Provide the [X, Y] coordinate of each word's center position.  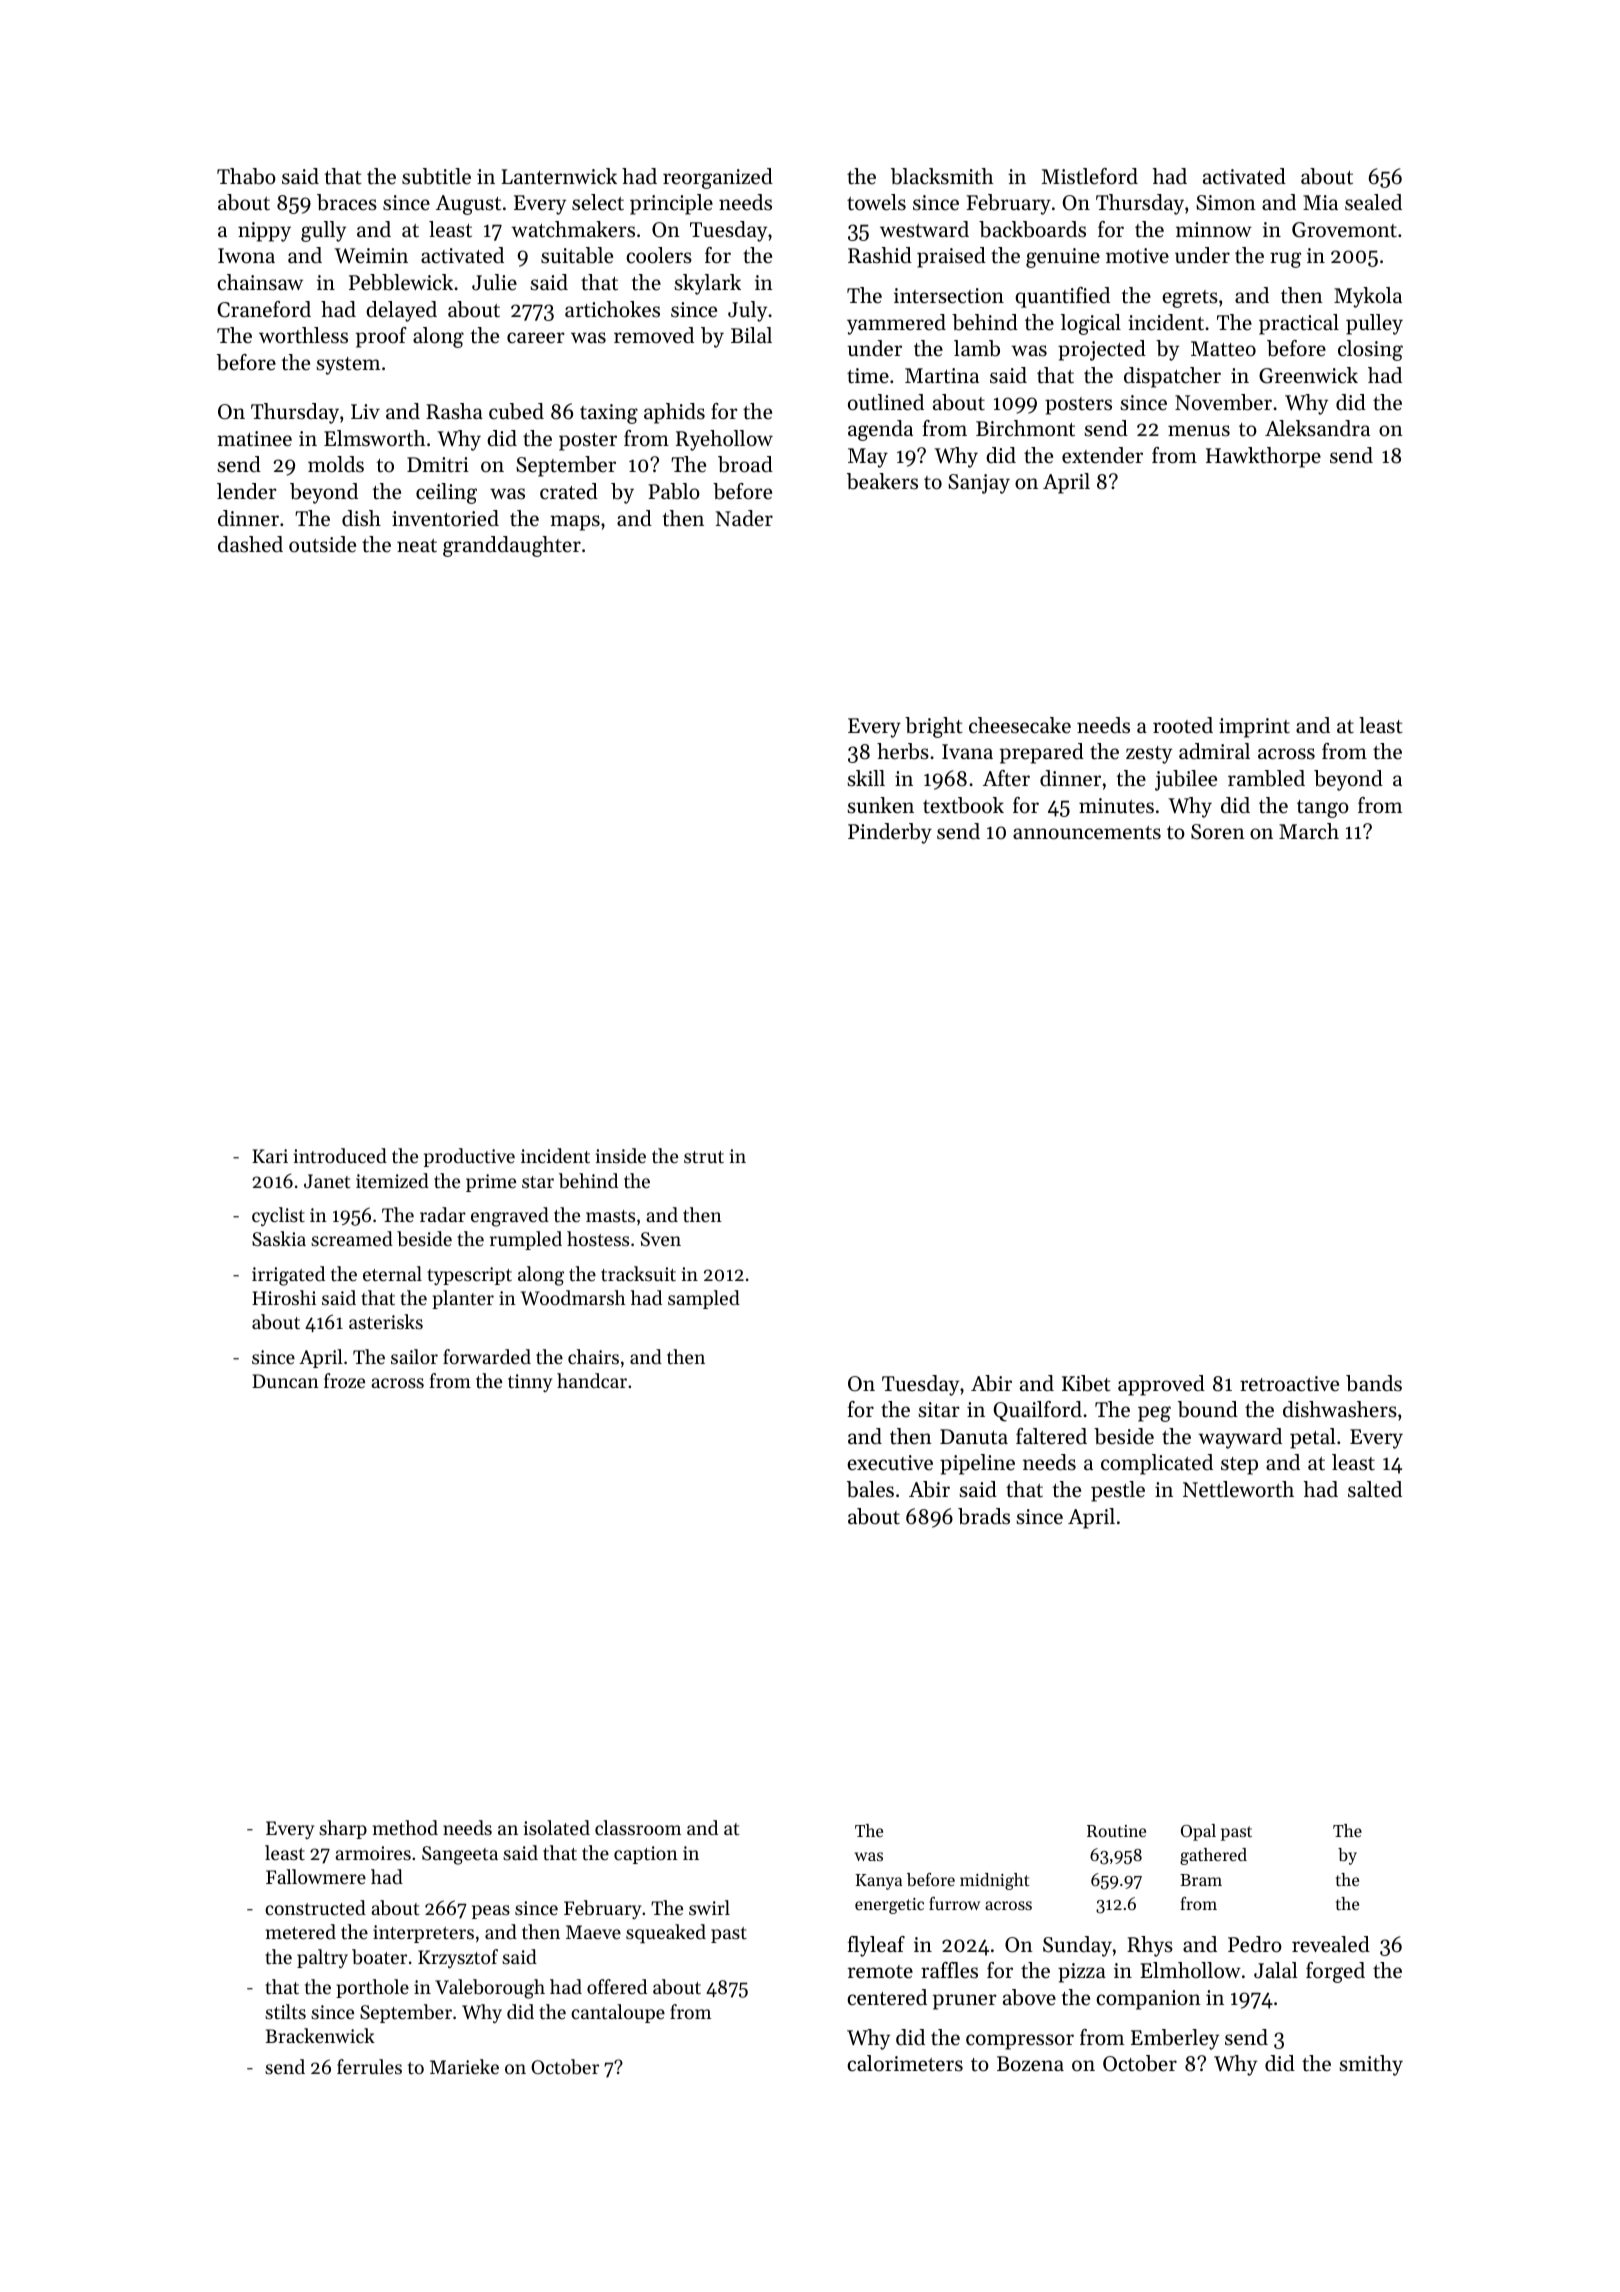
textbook [963, 805]
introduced [340, 1155]
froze [344, 1380]
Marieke [464, 2066]
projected [1102, 350]
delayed [401, 311]
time [868, 376]
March [1309, 831]
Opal [1198, 1832]
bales [870, 1489]
